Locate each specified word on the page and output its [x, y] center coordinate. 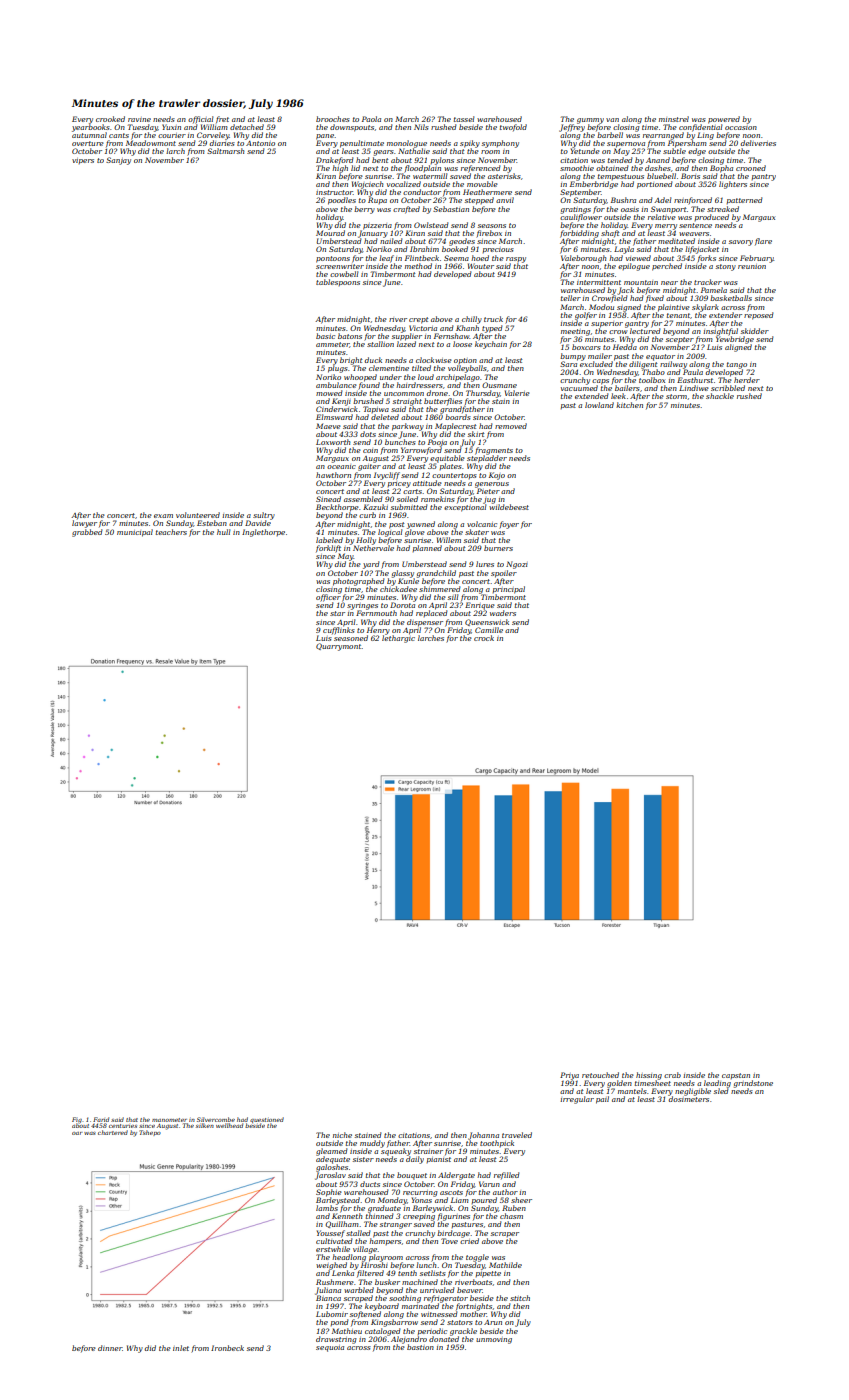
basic [325, 336]
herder [747, 380]
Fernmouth [376, 613]
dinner [110, 1348]
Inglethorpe [263, 533]
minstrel [674, 119]
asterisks [504, 176]
